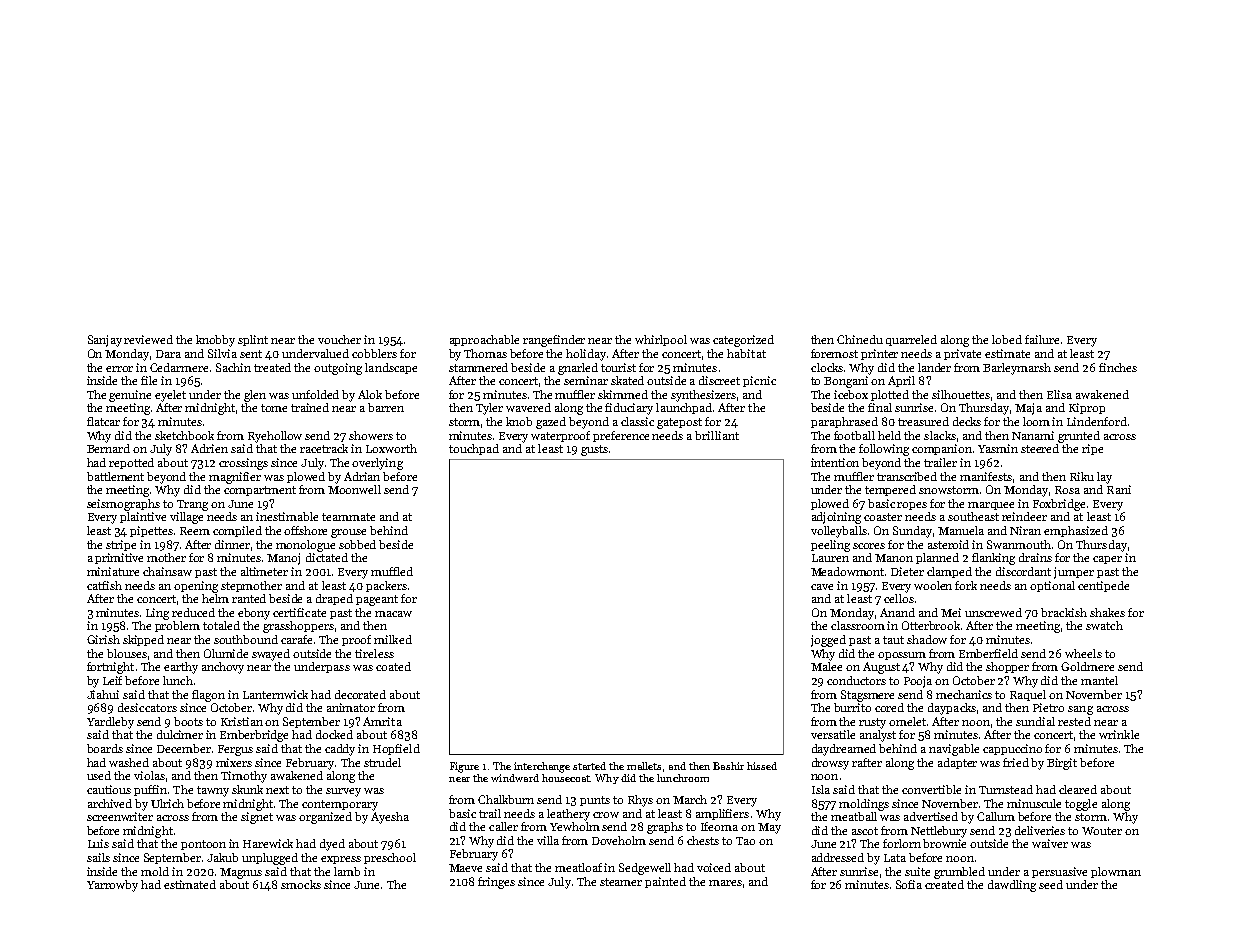 The width and height of the document is (1233, 952). What do you see at coordinates (112, 886) in the document?
I see `Yarrowby` at bounding box center [112, 886].
